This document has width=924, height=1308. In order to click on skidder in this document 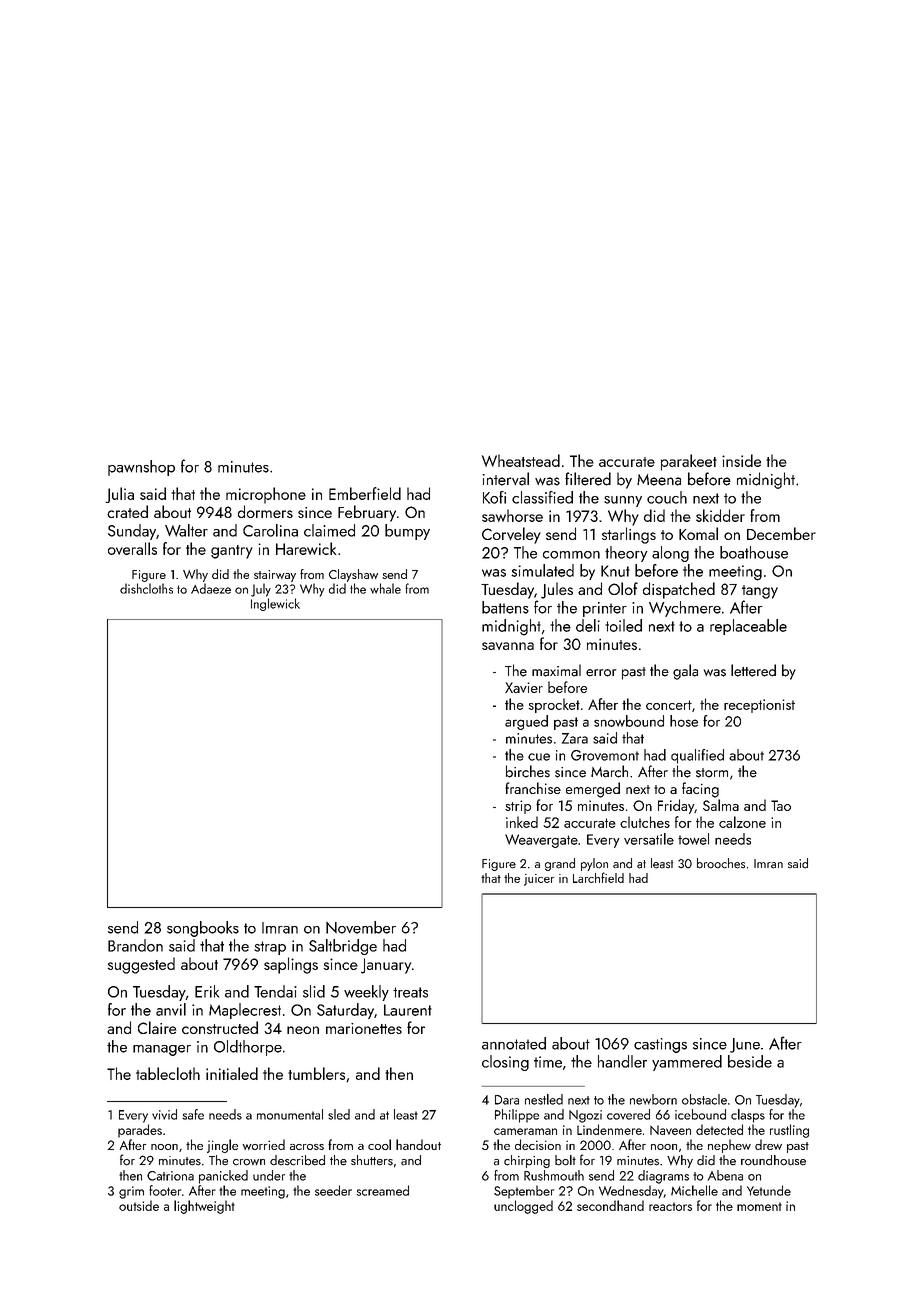, I will do `click(720, 515)`.
